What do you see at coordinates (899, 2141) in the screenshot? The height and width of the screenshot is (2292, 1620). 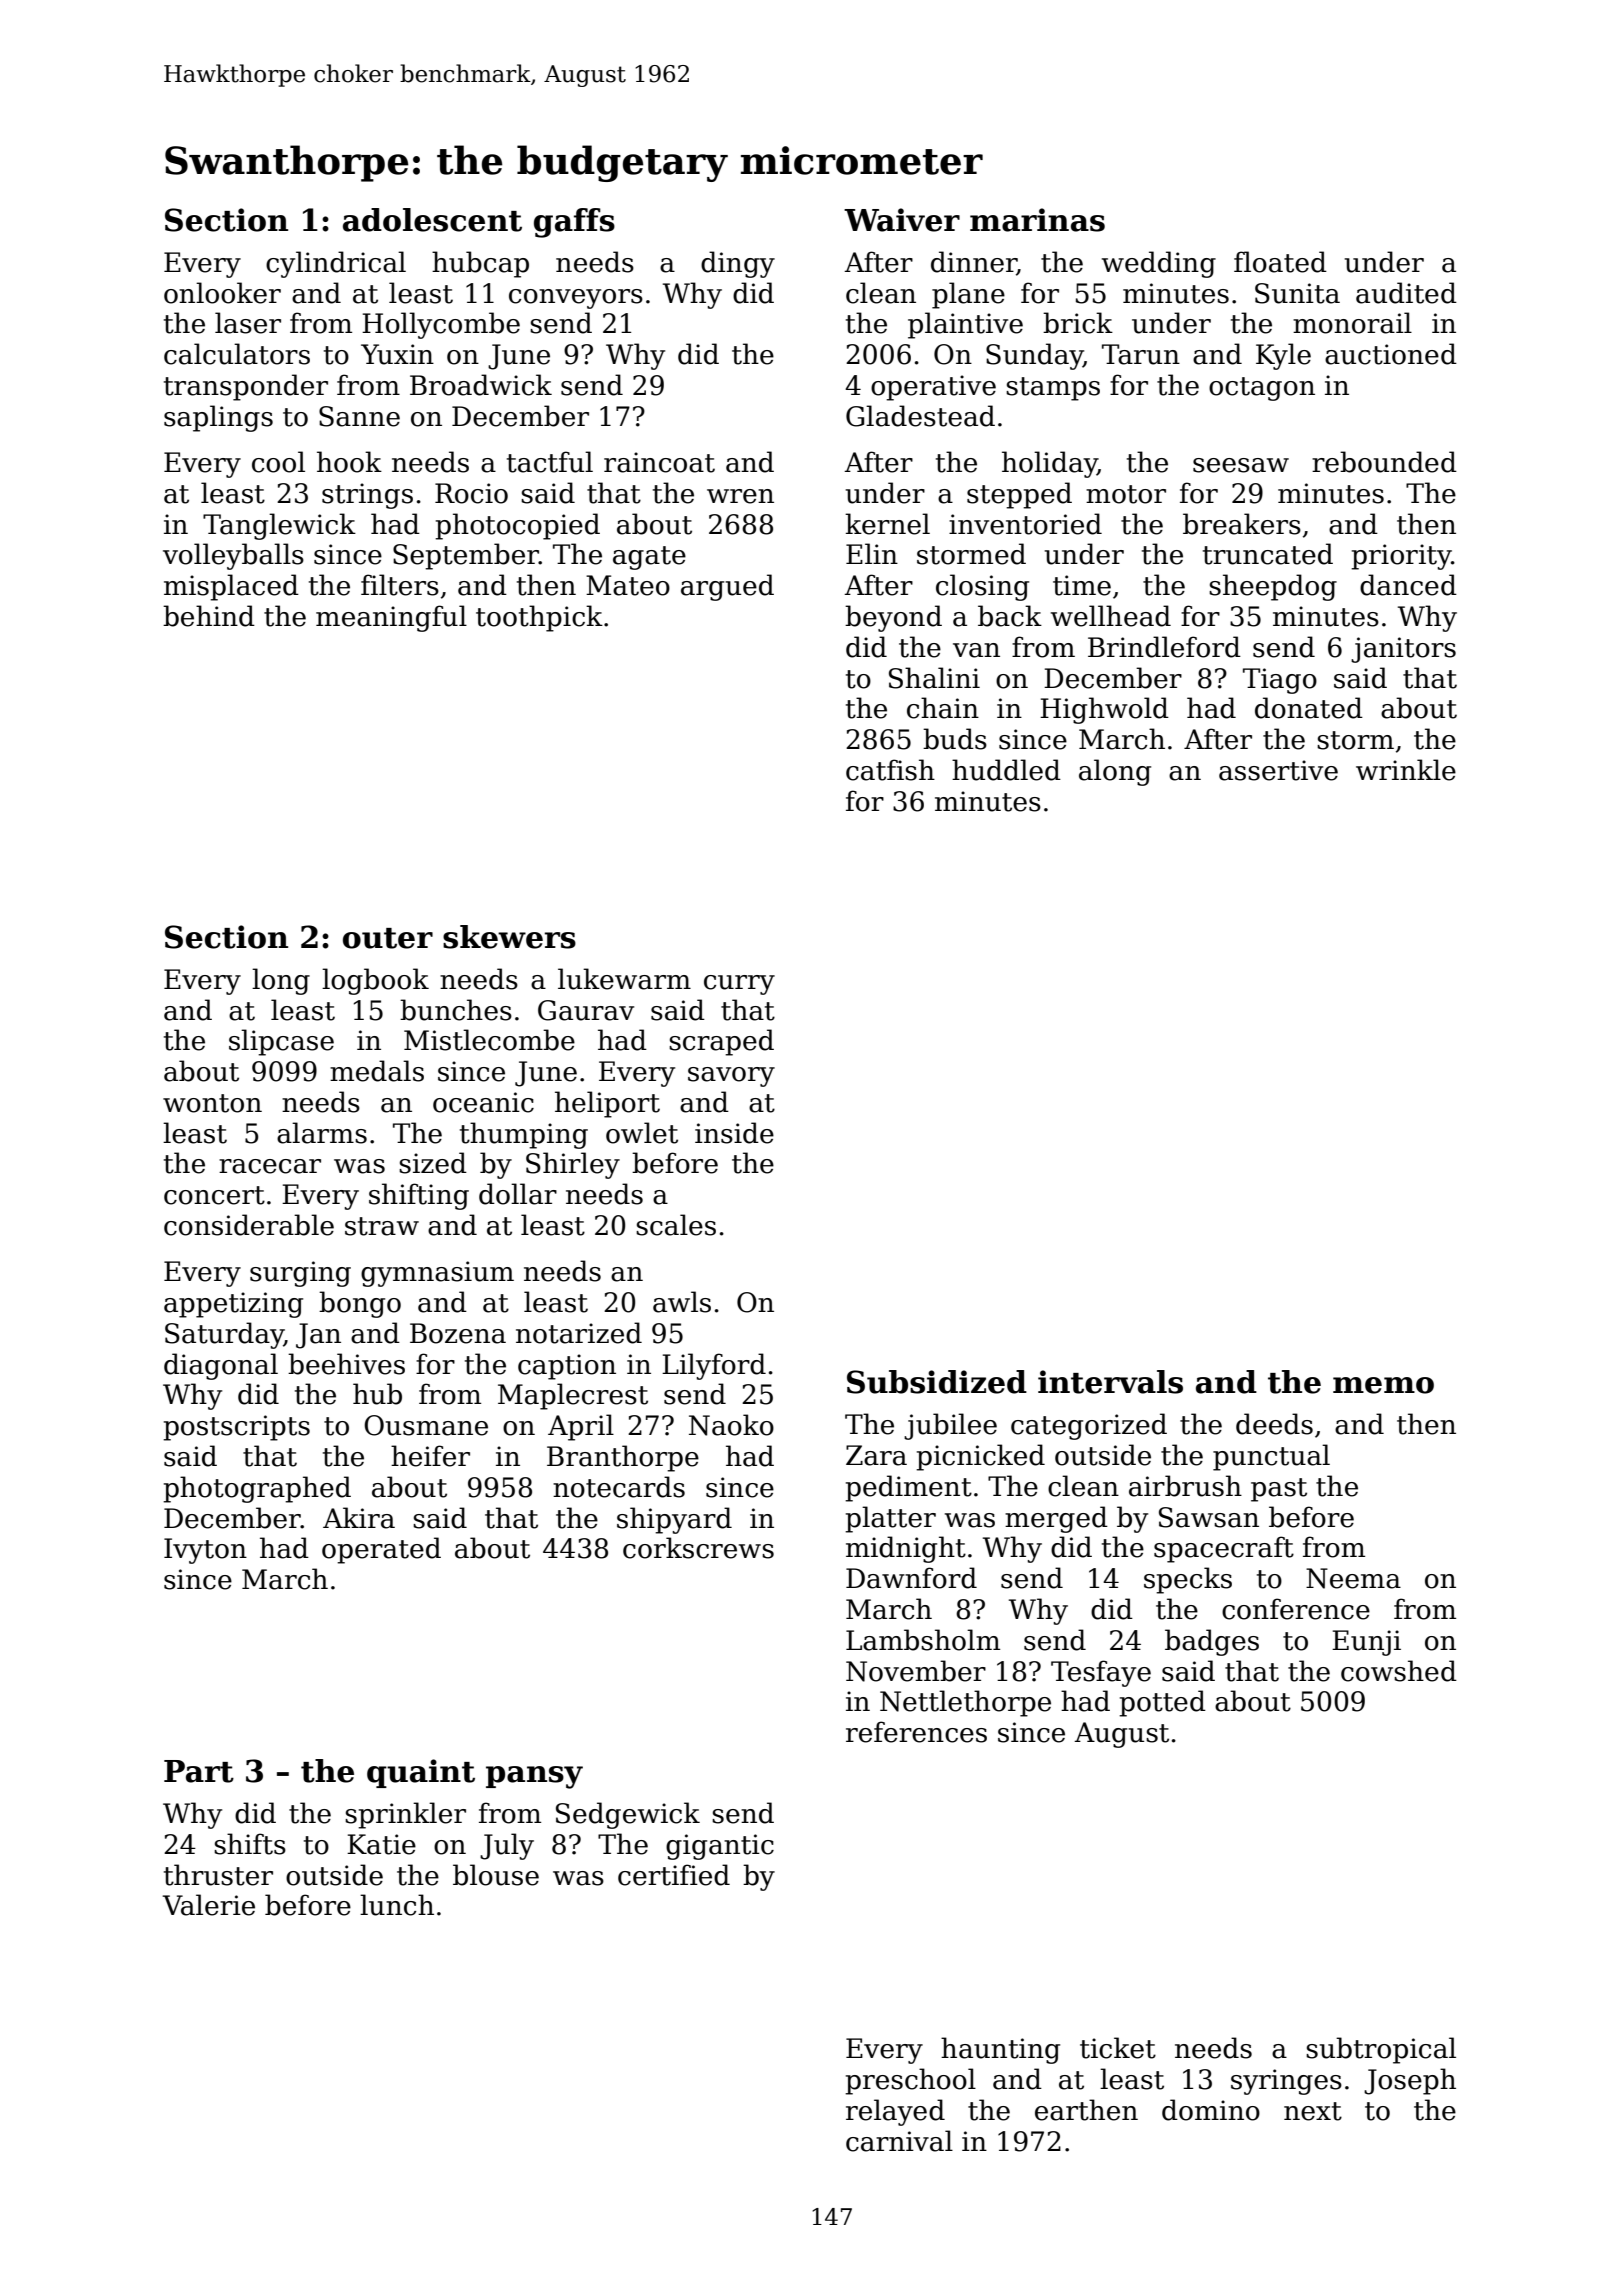 I see `carnival` at bounding box center [899, 2141].
